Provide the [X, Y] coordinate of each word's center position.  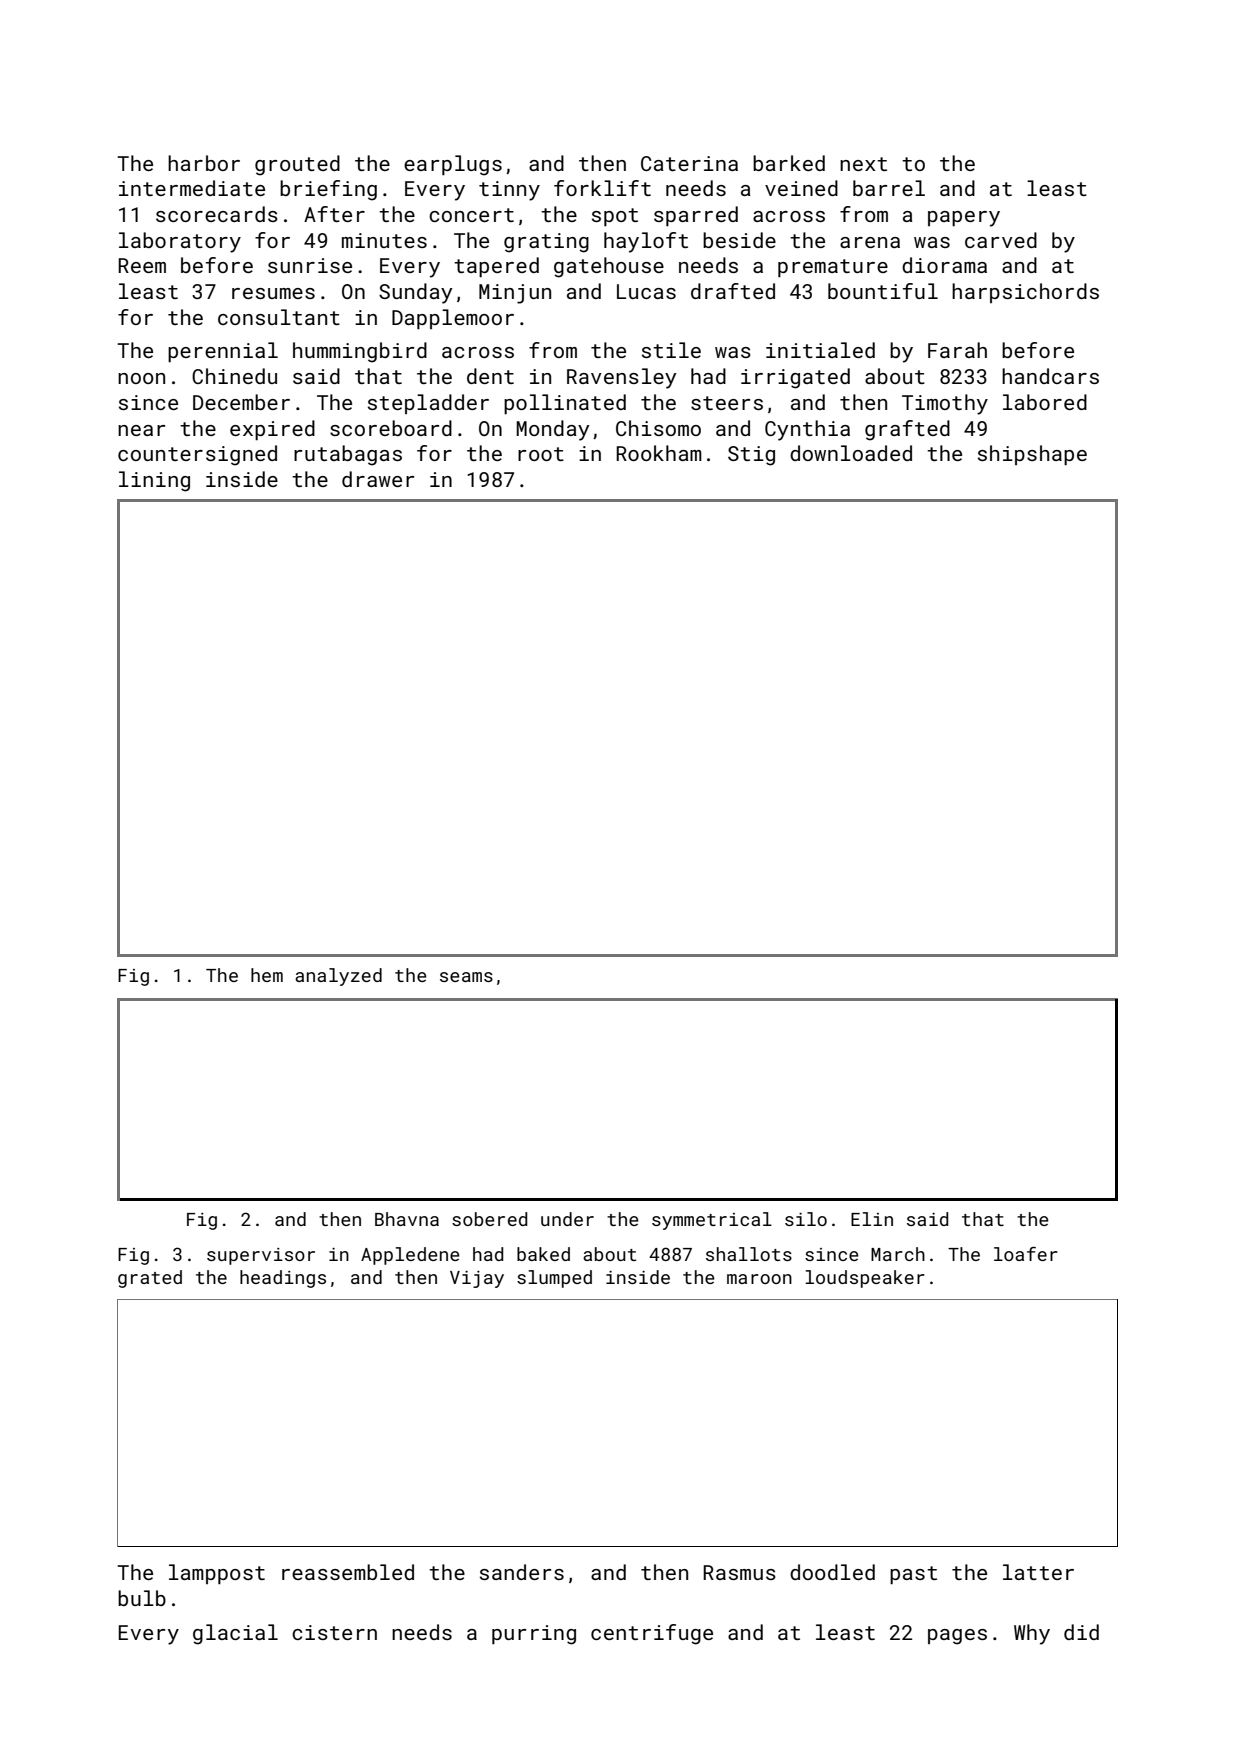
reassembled [348, 1572]
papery [964, 219]
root [541, 454]
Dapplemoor [453, 319]
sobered [489, 1219]
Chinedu [234, 376]
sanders [522, 1572]
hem [267, 975]
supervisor [261, 1256]
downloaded [851, 453]
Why [1032, 1634]
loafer [1026, 1254]
